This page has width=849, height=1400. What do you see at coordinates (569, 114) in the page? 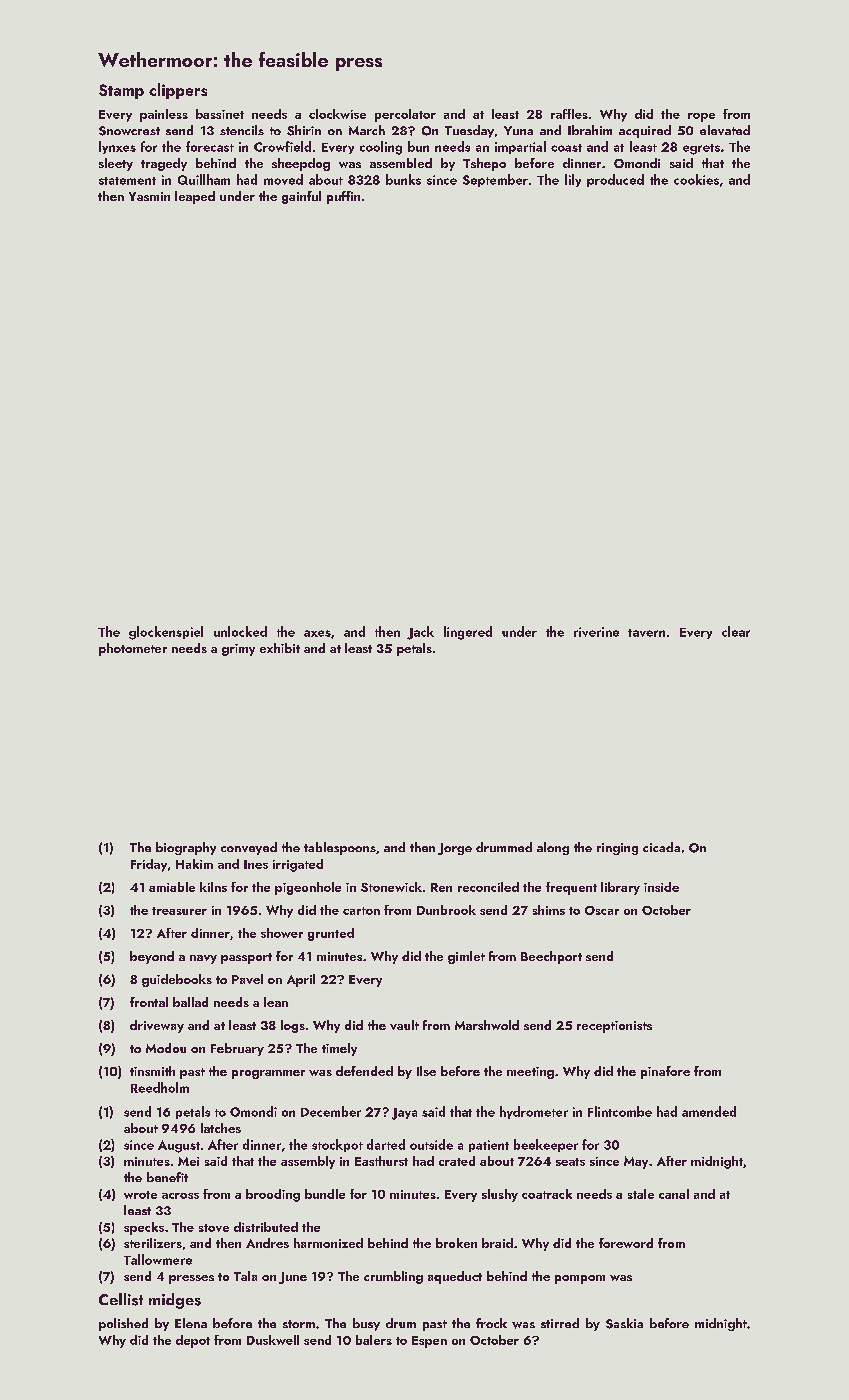
I see `raffles` at bounding box center [569, 114].
